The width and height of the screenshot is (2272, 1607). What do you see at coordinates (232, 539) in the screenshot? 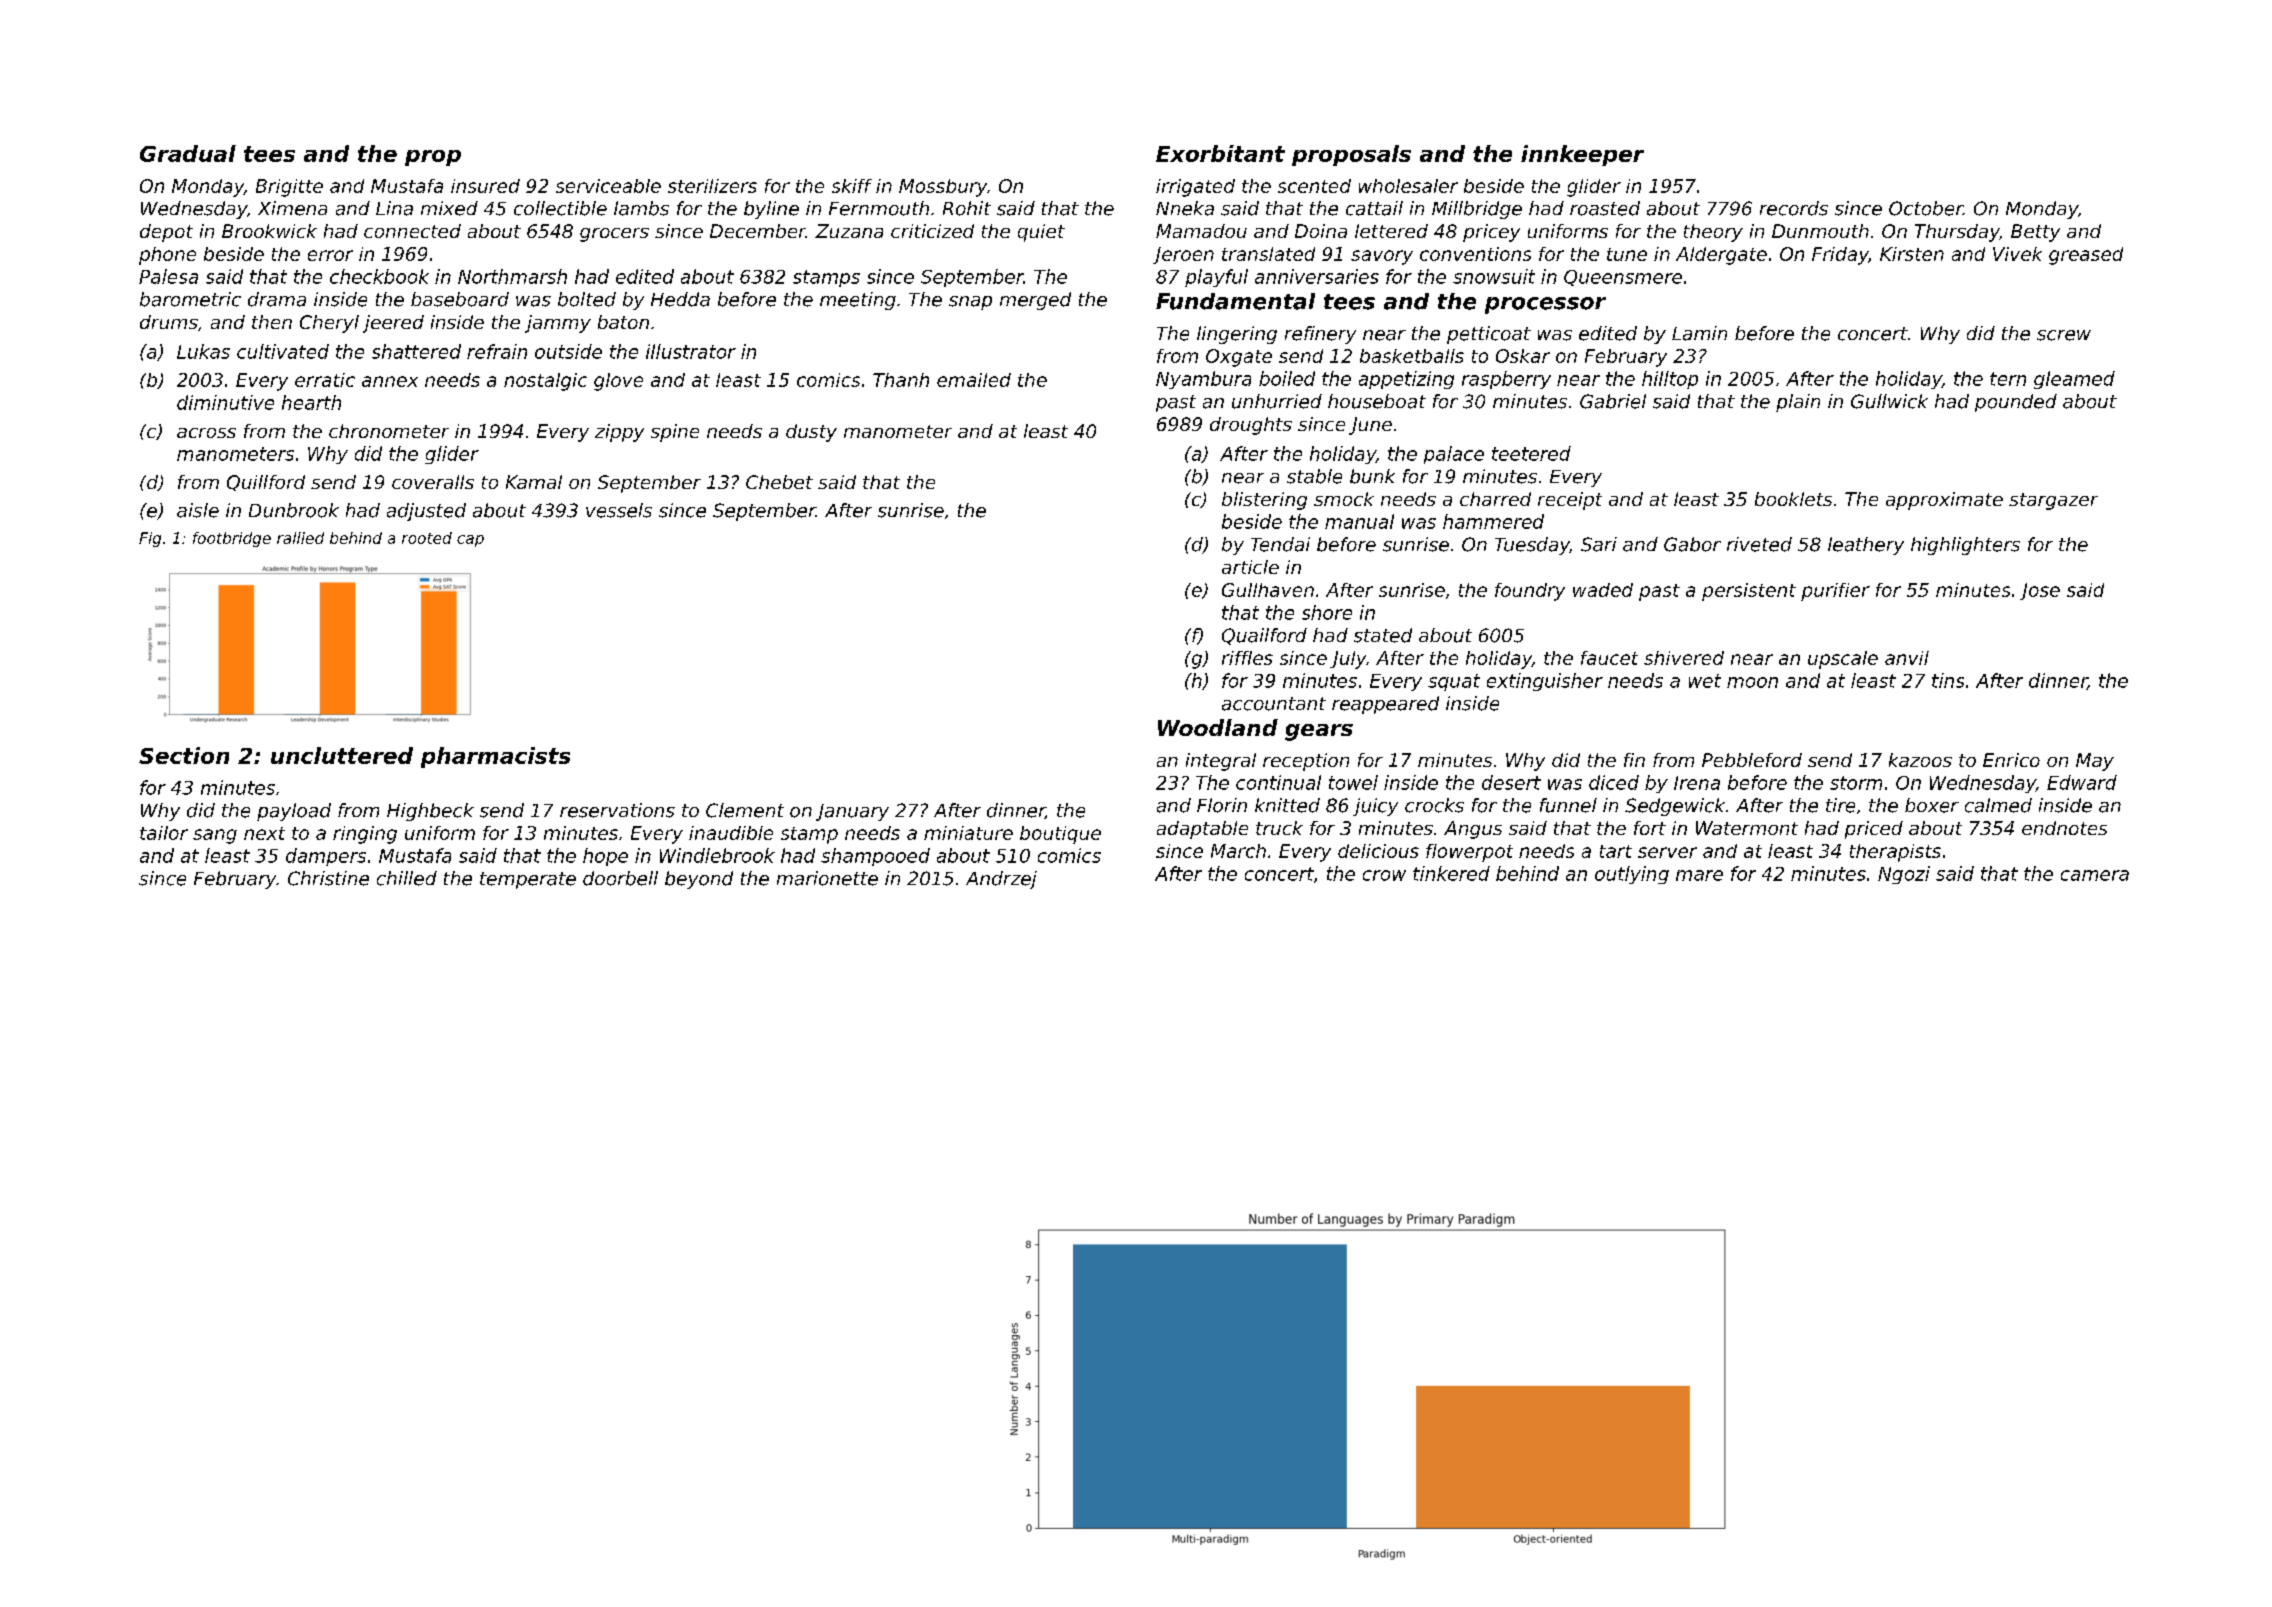
I see `footbridge` at bounding box center [232, 539].
